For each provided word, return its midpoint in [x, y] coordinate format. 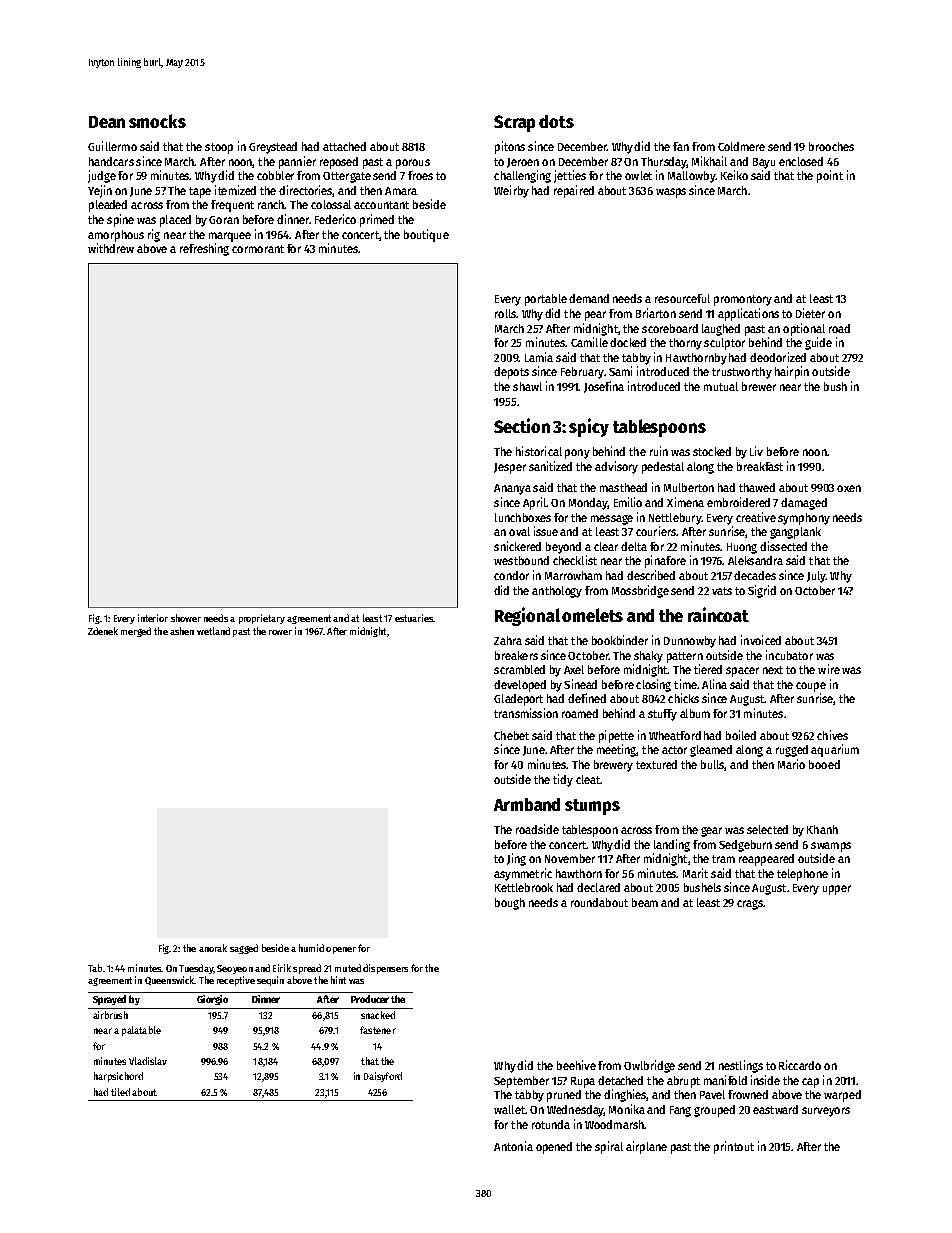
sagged [244, 949]
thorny [685, 344]
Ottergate [347, 177]
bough [510, 904]
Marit [695, 873]
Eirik [282, 968]
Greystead [273, 148]
